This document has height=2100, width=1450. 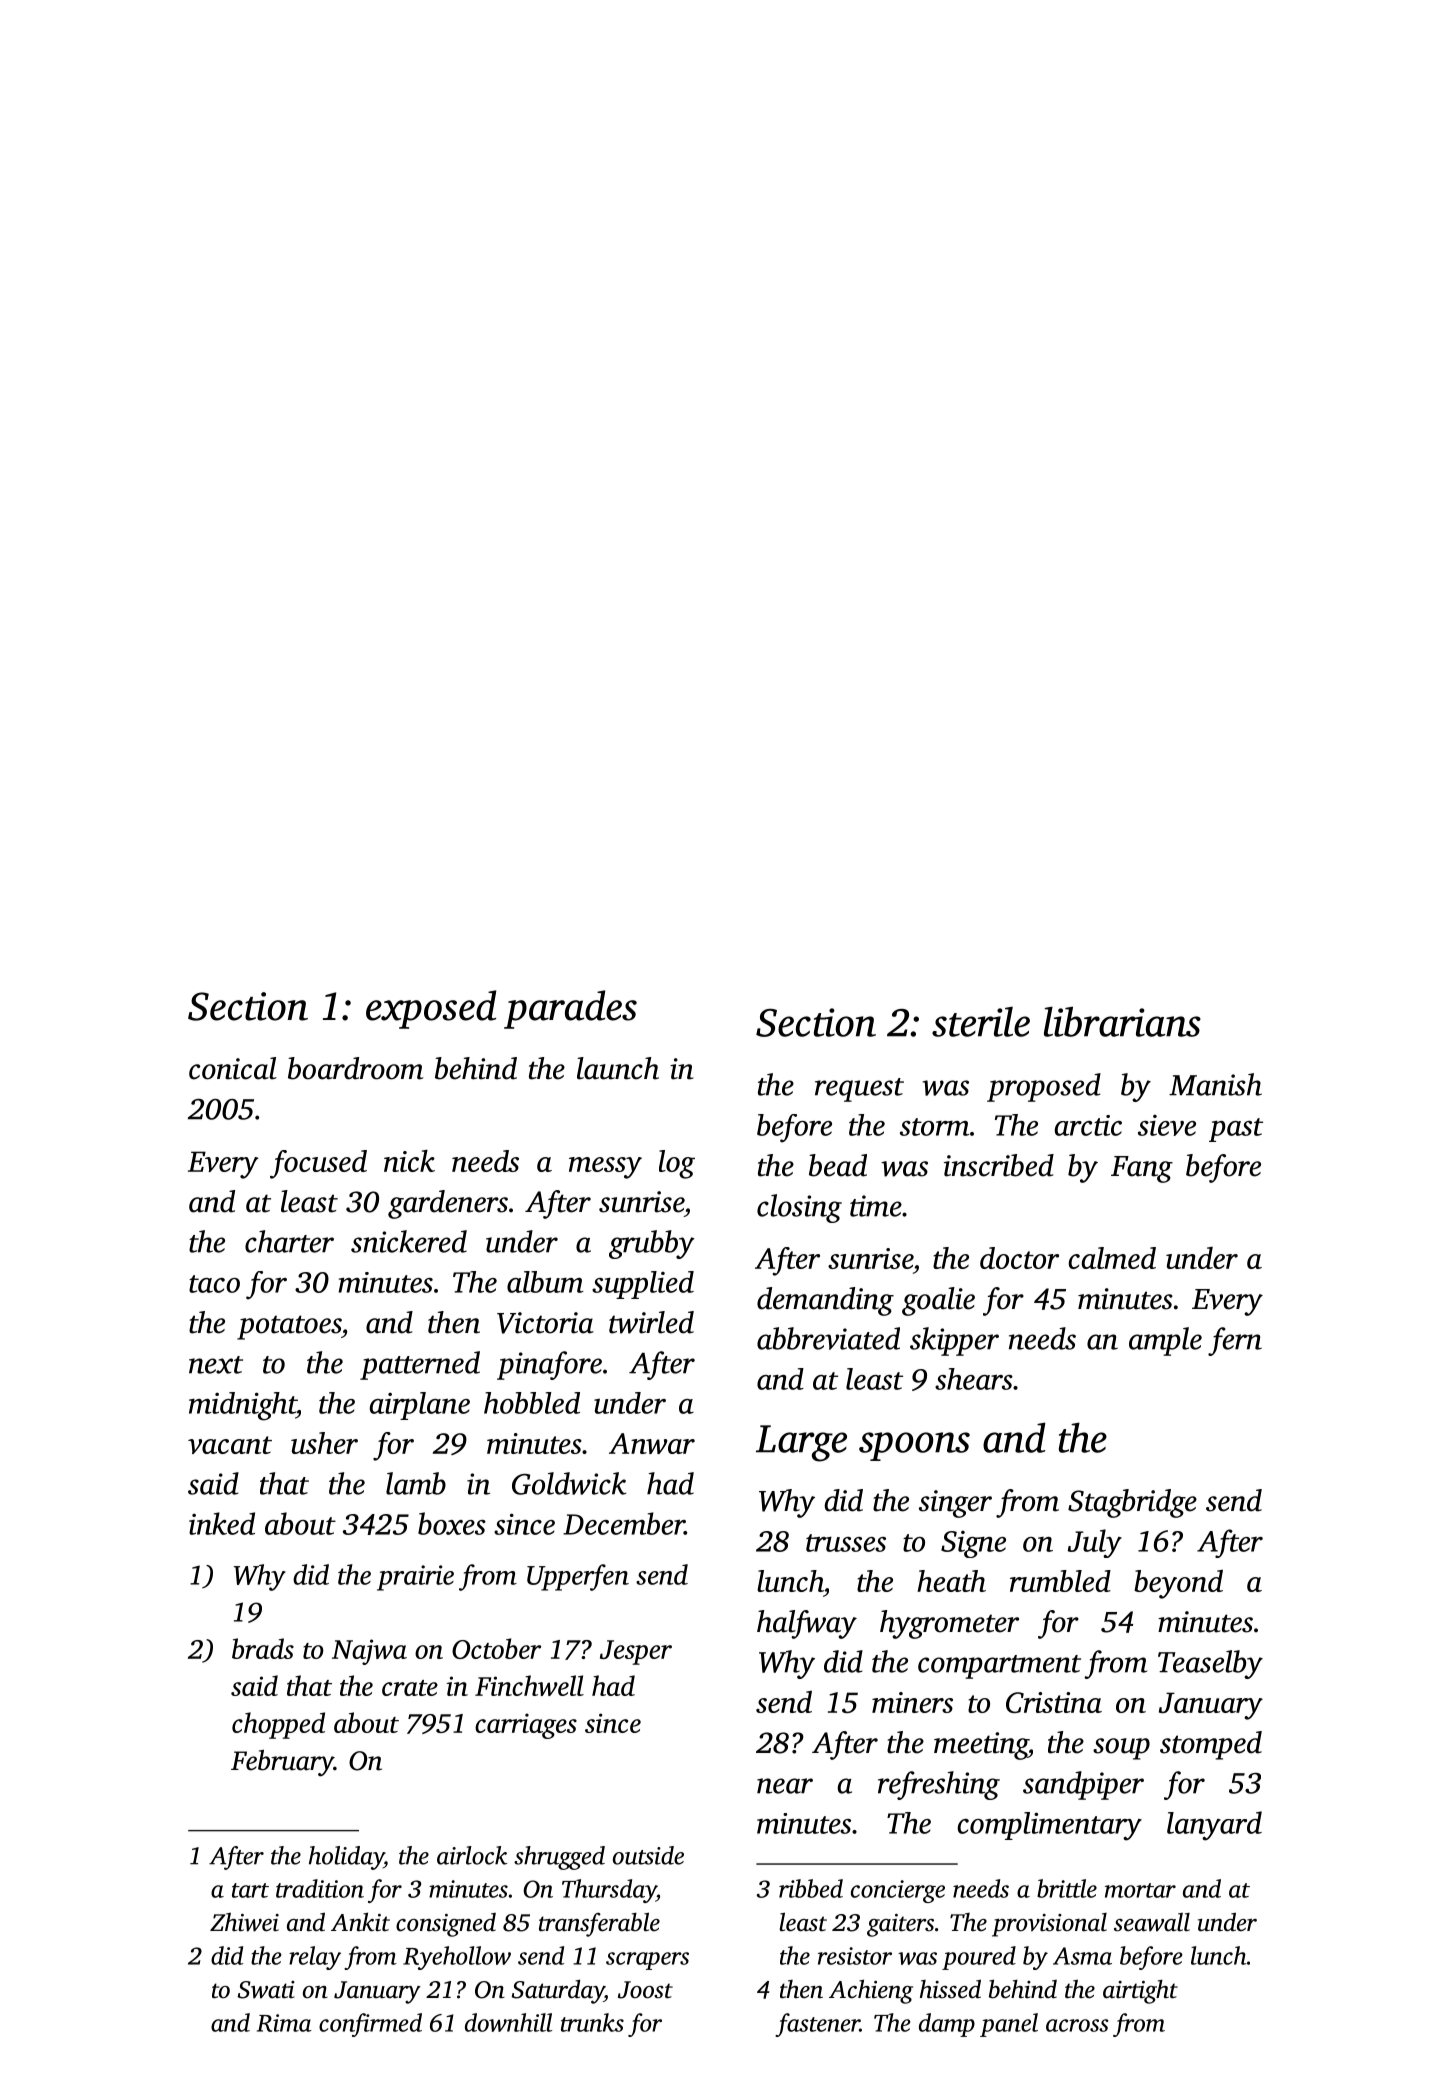 I want to click on Finchwell, so click(x=529, y=1685).
